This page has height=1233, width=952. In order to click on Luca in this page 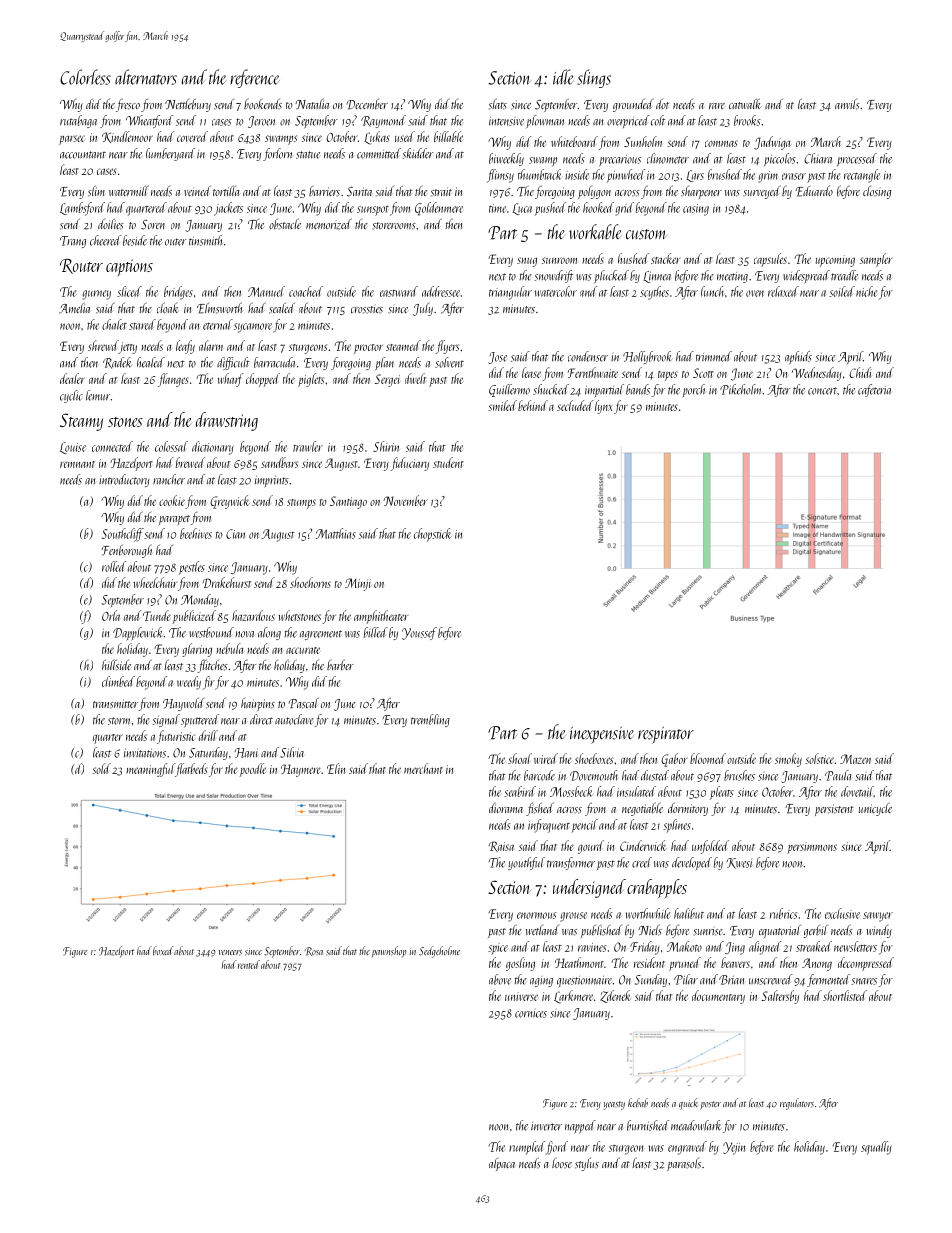, I will do `click(522, 209)`.
